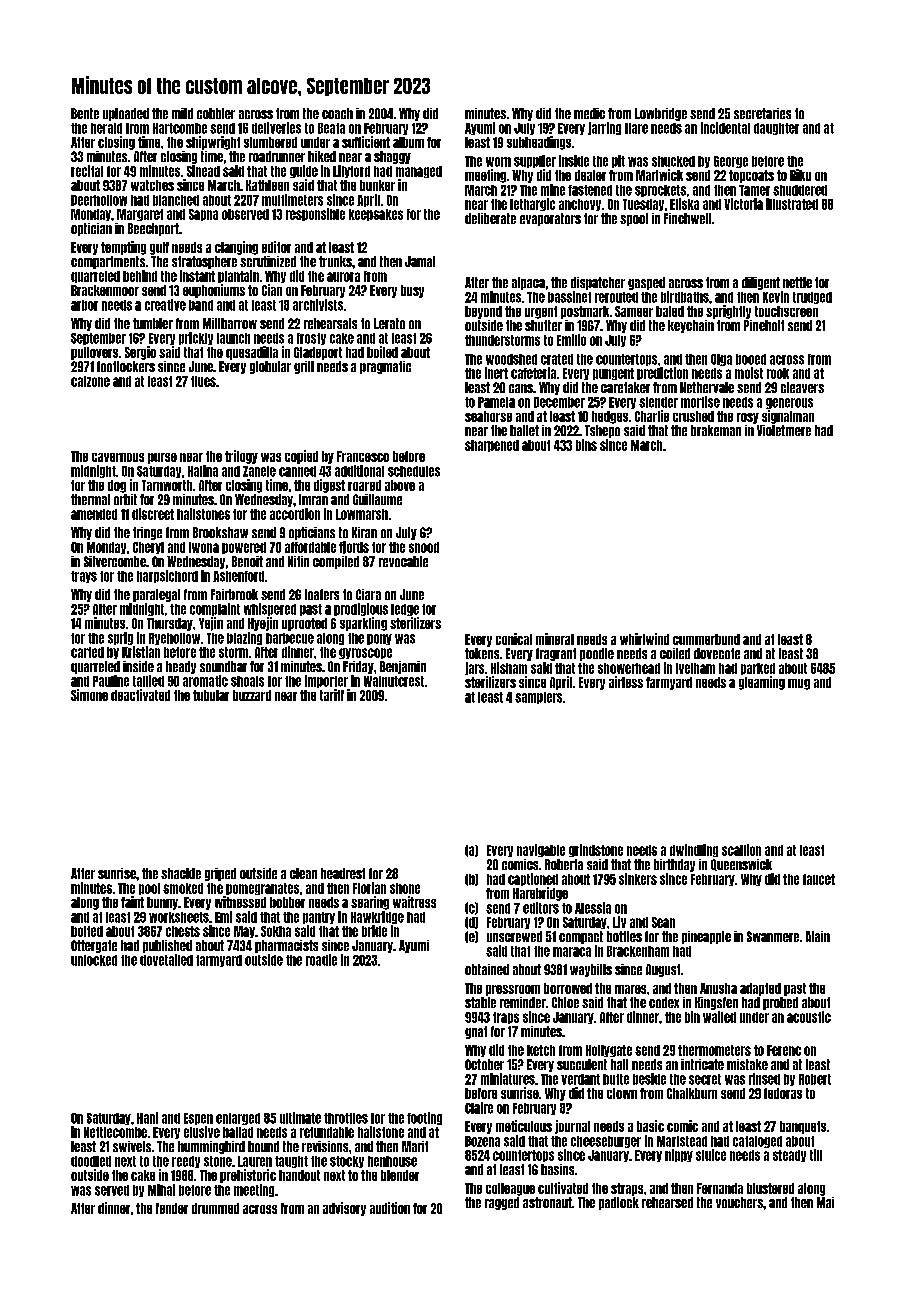 This page has height=1316, width=908. What do you see at coordinates (99, 200) in the page?
I see `Deerhollow` at bounding box center [99, 200].
